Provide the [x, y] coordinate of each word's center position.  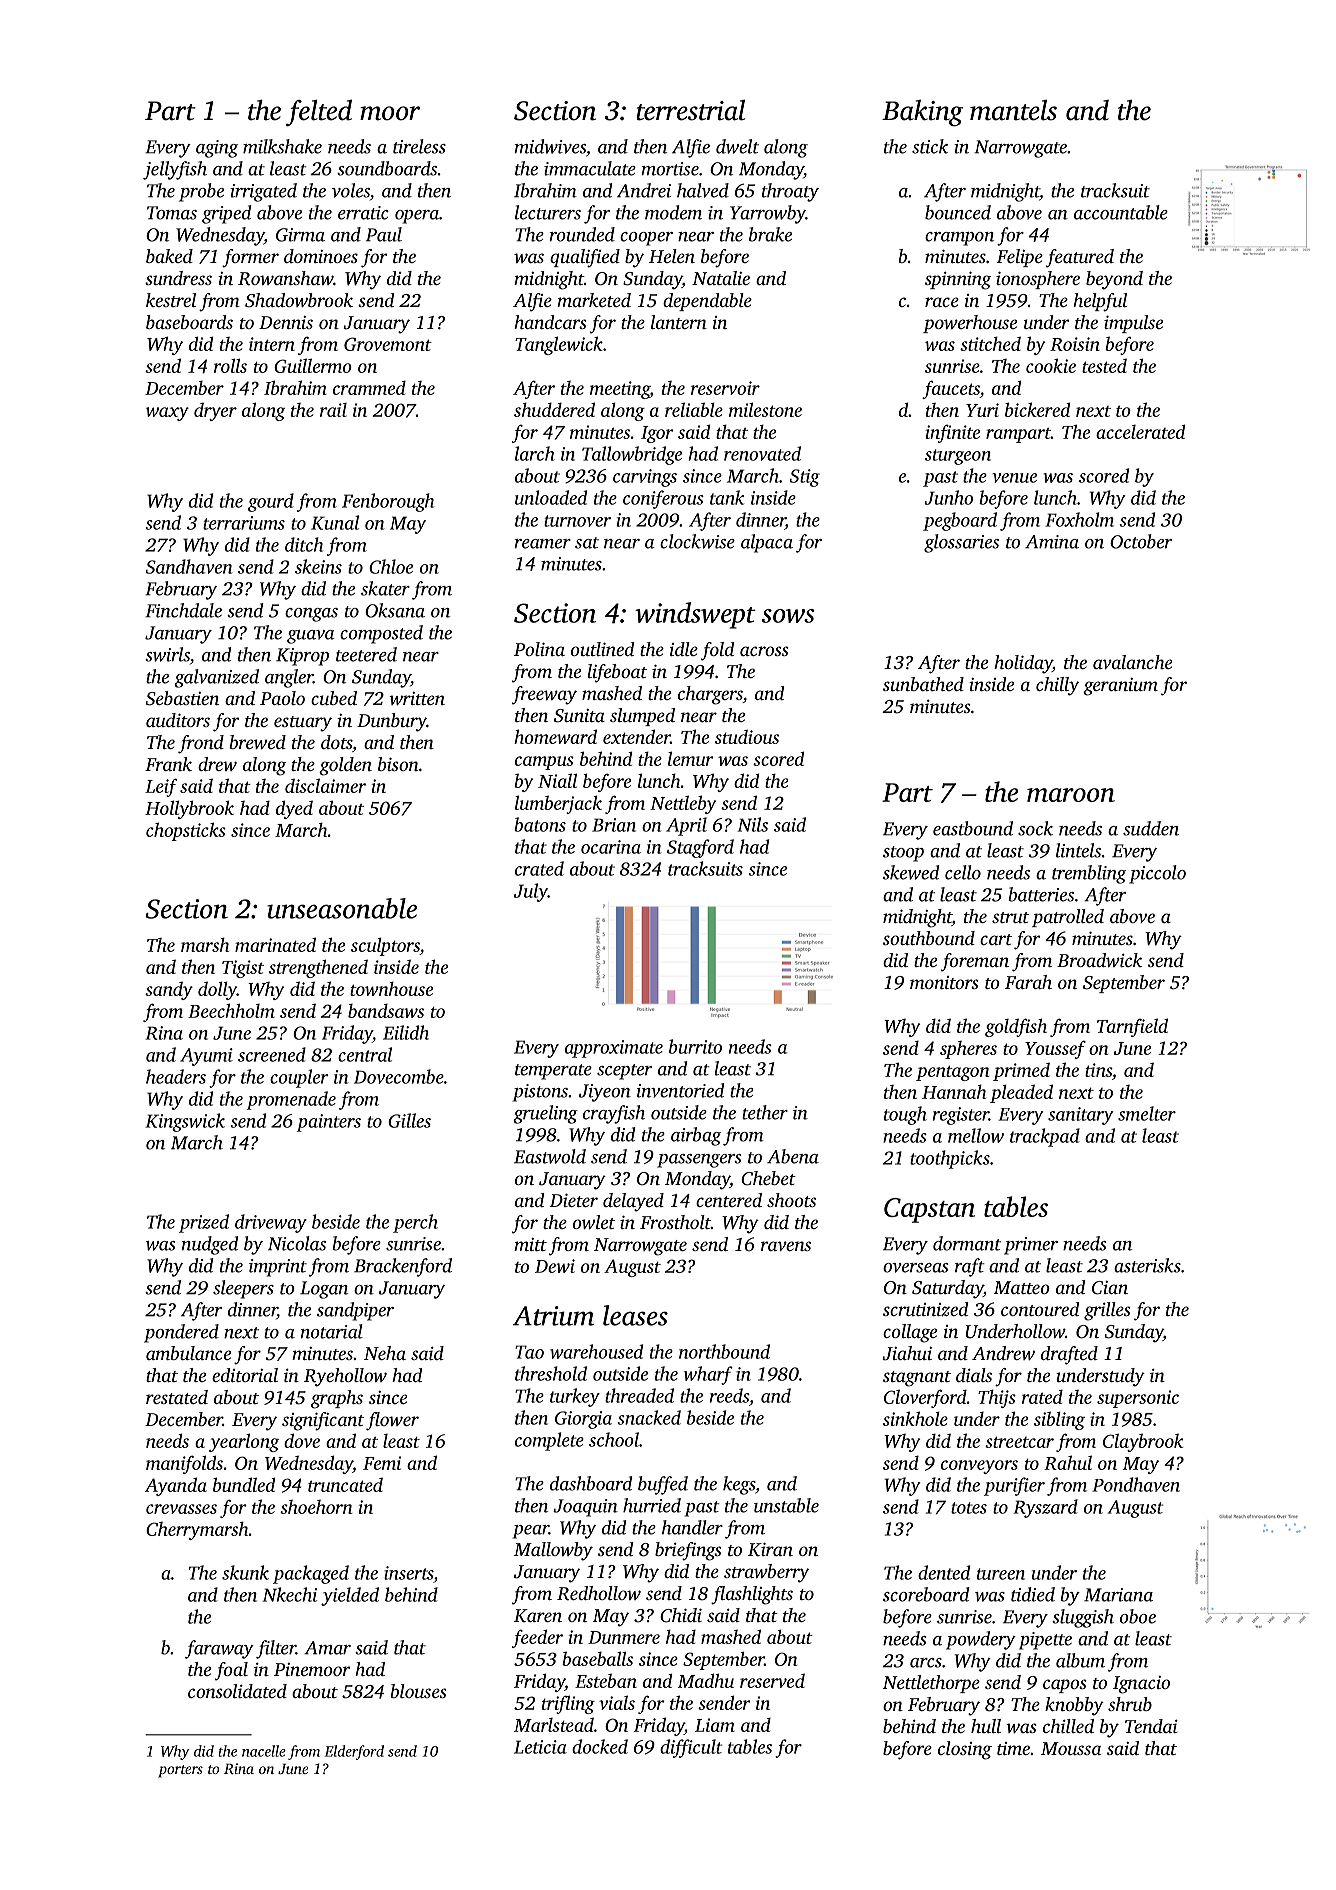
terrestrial [690, 110]
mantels [1013, 110]
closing [965, 1750]
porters [180, 1771]
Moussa [1071, 1748]
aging [217, 149]
